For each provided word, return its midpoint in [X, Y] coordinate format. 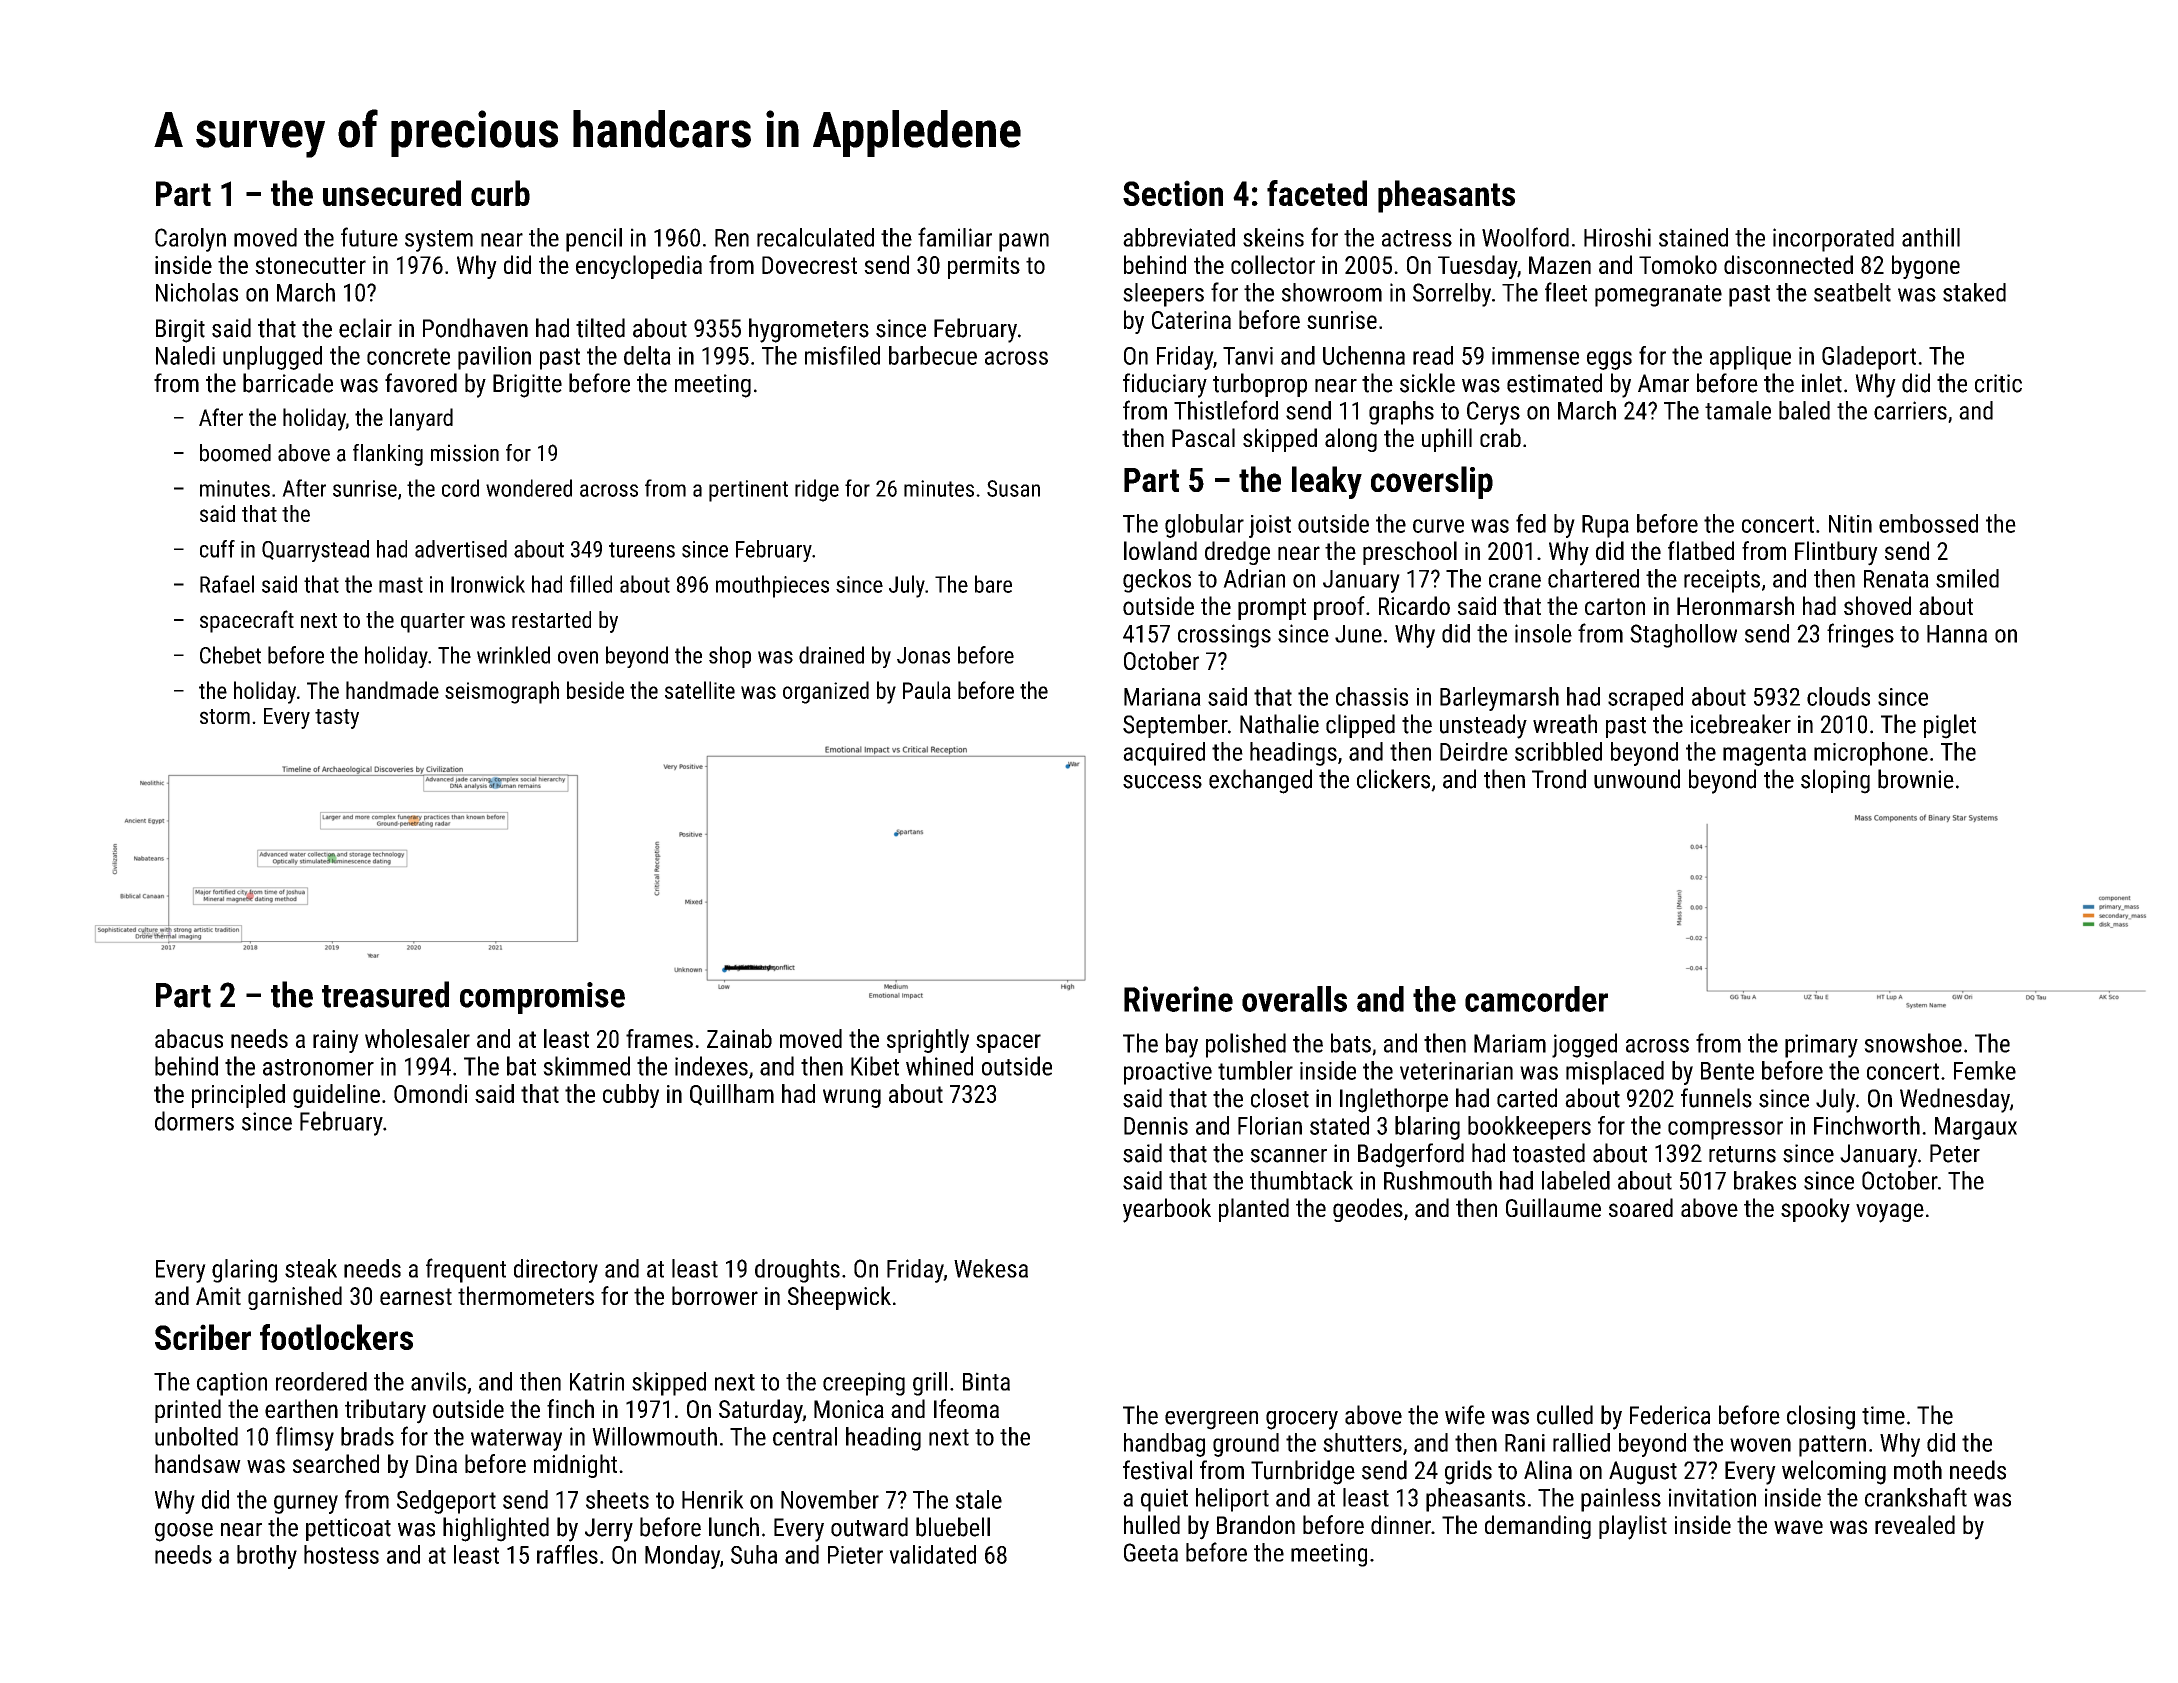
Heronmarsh [1735, 605]
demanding [1538, 1527]
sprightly [928, 1041]
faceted [1317, 193]
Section [1173, 193]
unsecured [392, 193]
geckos [1157, 581]
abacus [189, 1038]
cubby [631, 1096]
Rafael [227, 584]
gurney [306, 1504]
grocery [1302, 1420]
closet [1280, 1098]
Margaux [1976, 1128]
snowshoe [1913, 1043]
